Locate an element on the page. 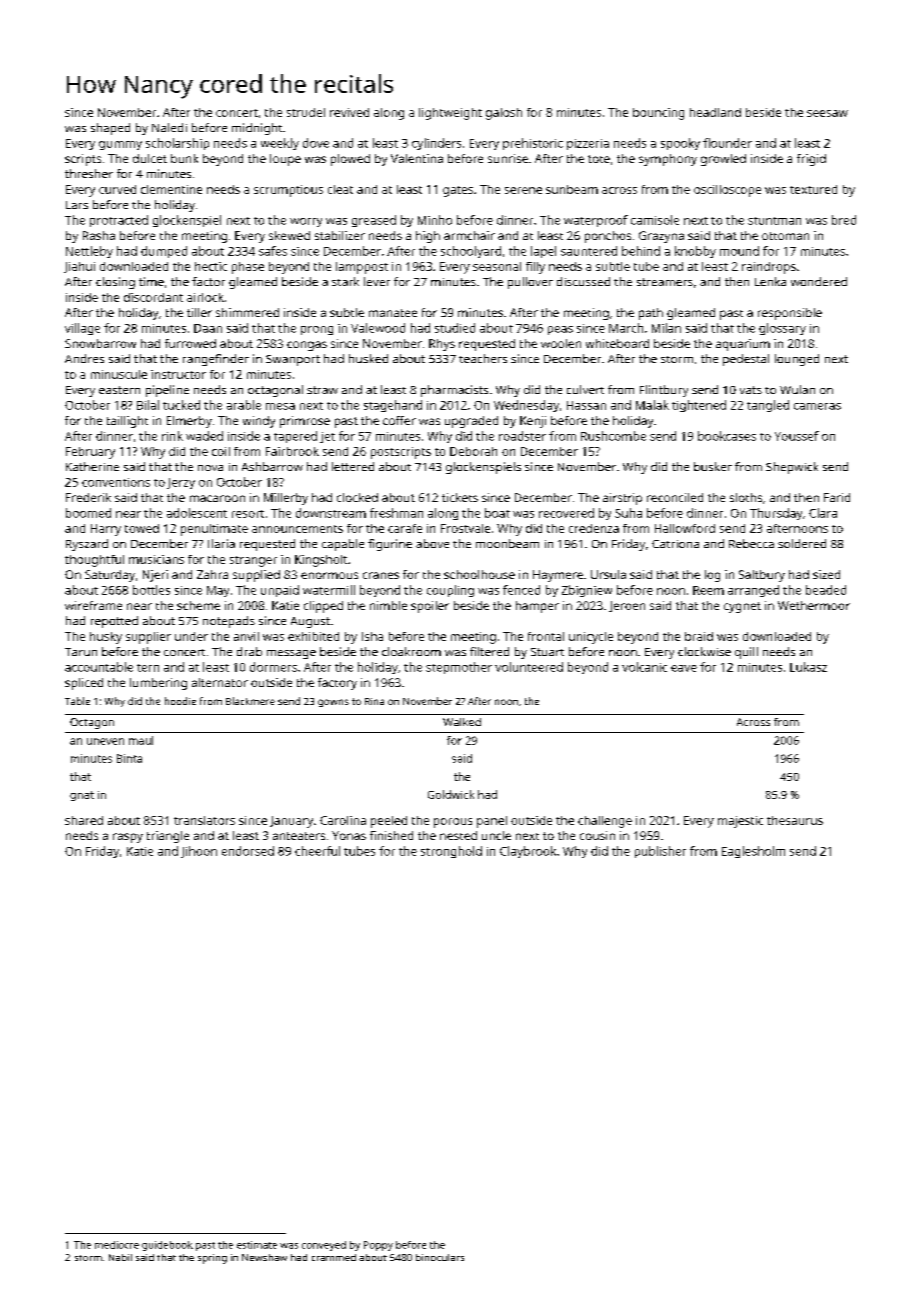 The height and width of the document is (1308, 924). stuntman is located at coordinates (774, 221).
